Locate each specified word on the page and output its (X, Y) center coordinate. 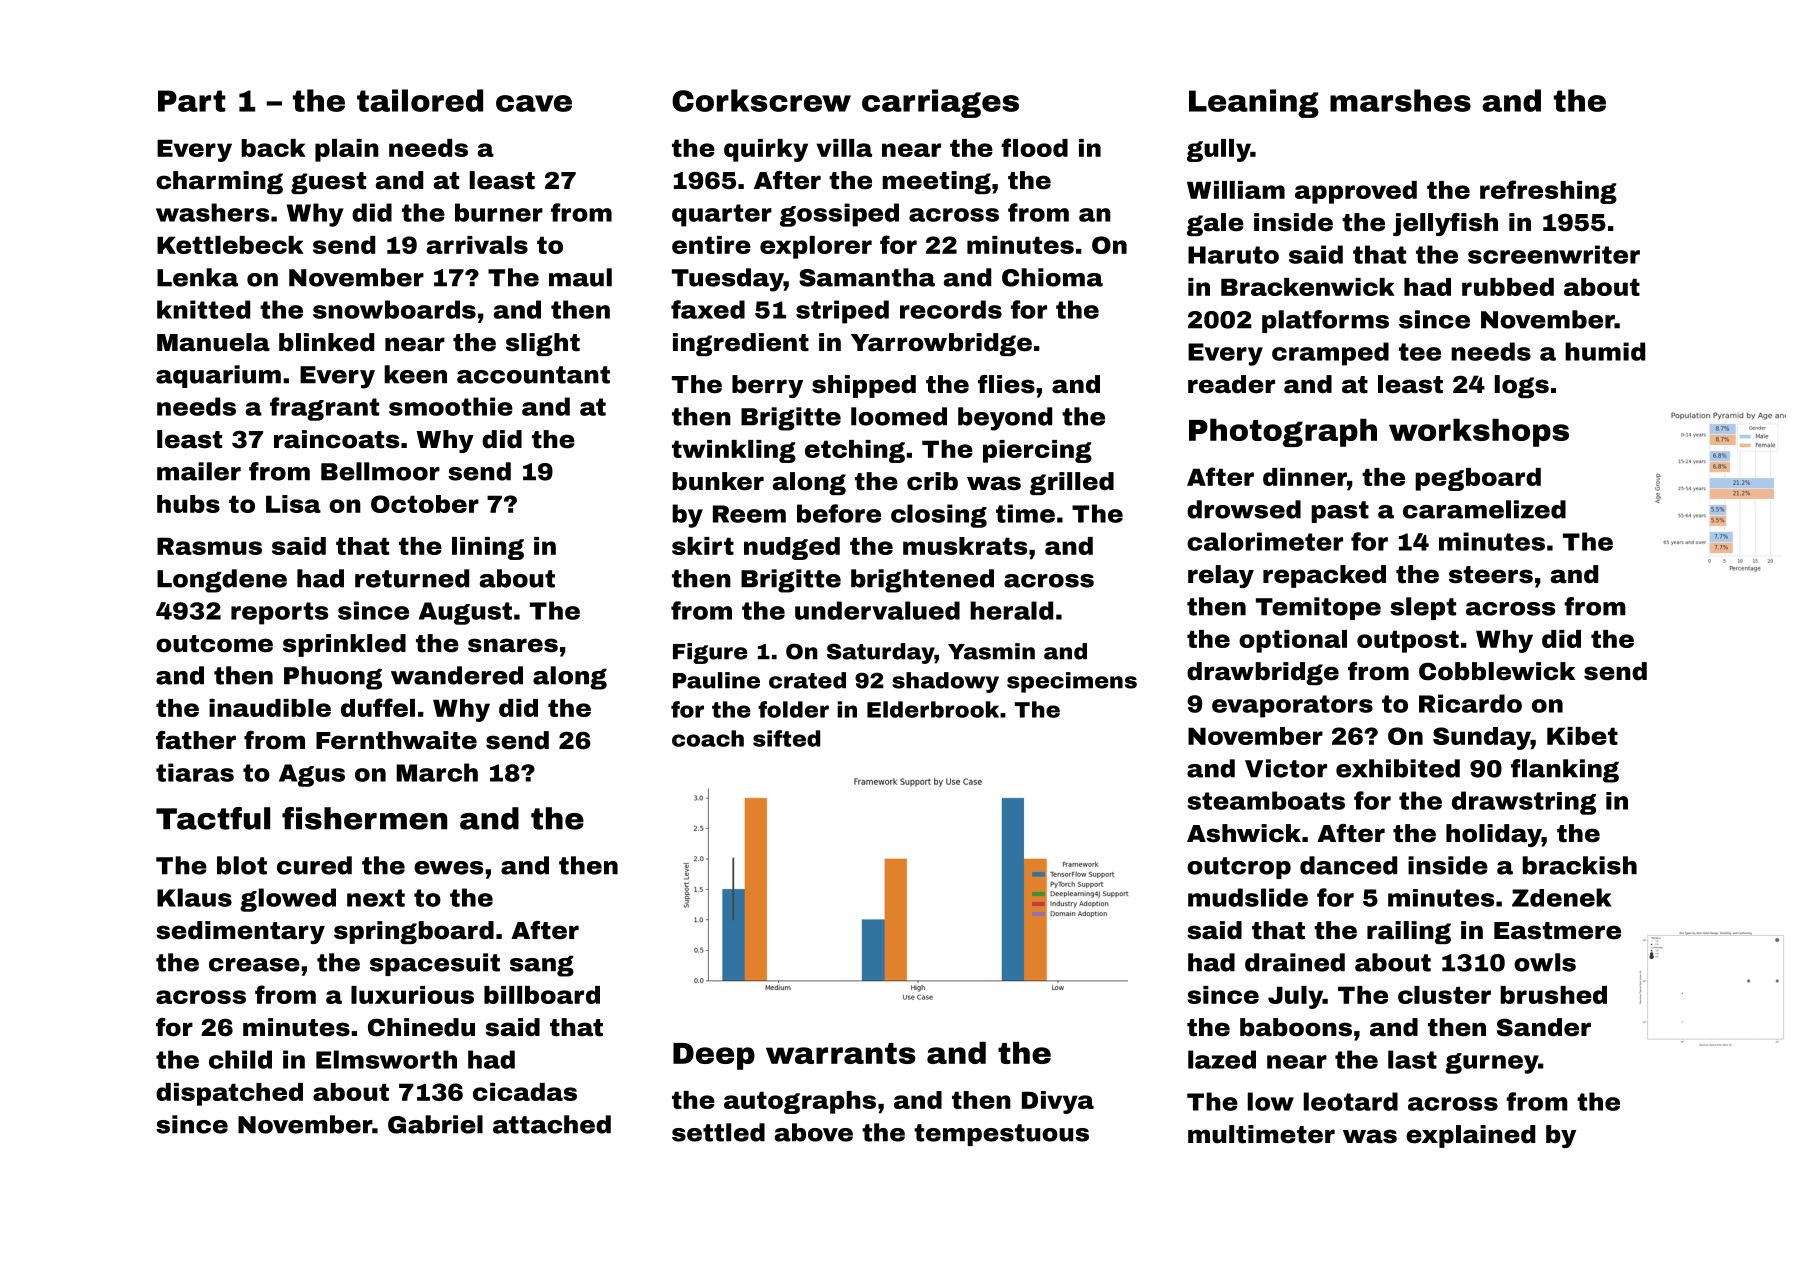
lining (488, 548)
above (814, 1132)
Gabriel (435, 1124)
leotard (1351, 1101)
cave (534, 103)
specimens (1072, 682)
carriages (940, 103)
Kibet (1582, 736)
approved (1356, 192)
